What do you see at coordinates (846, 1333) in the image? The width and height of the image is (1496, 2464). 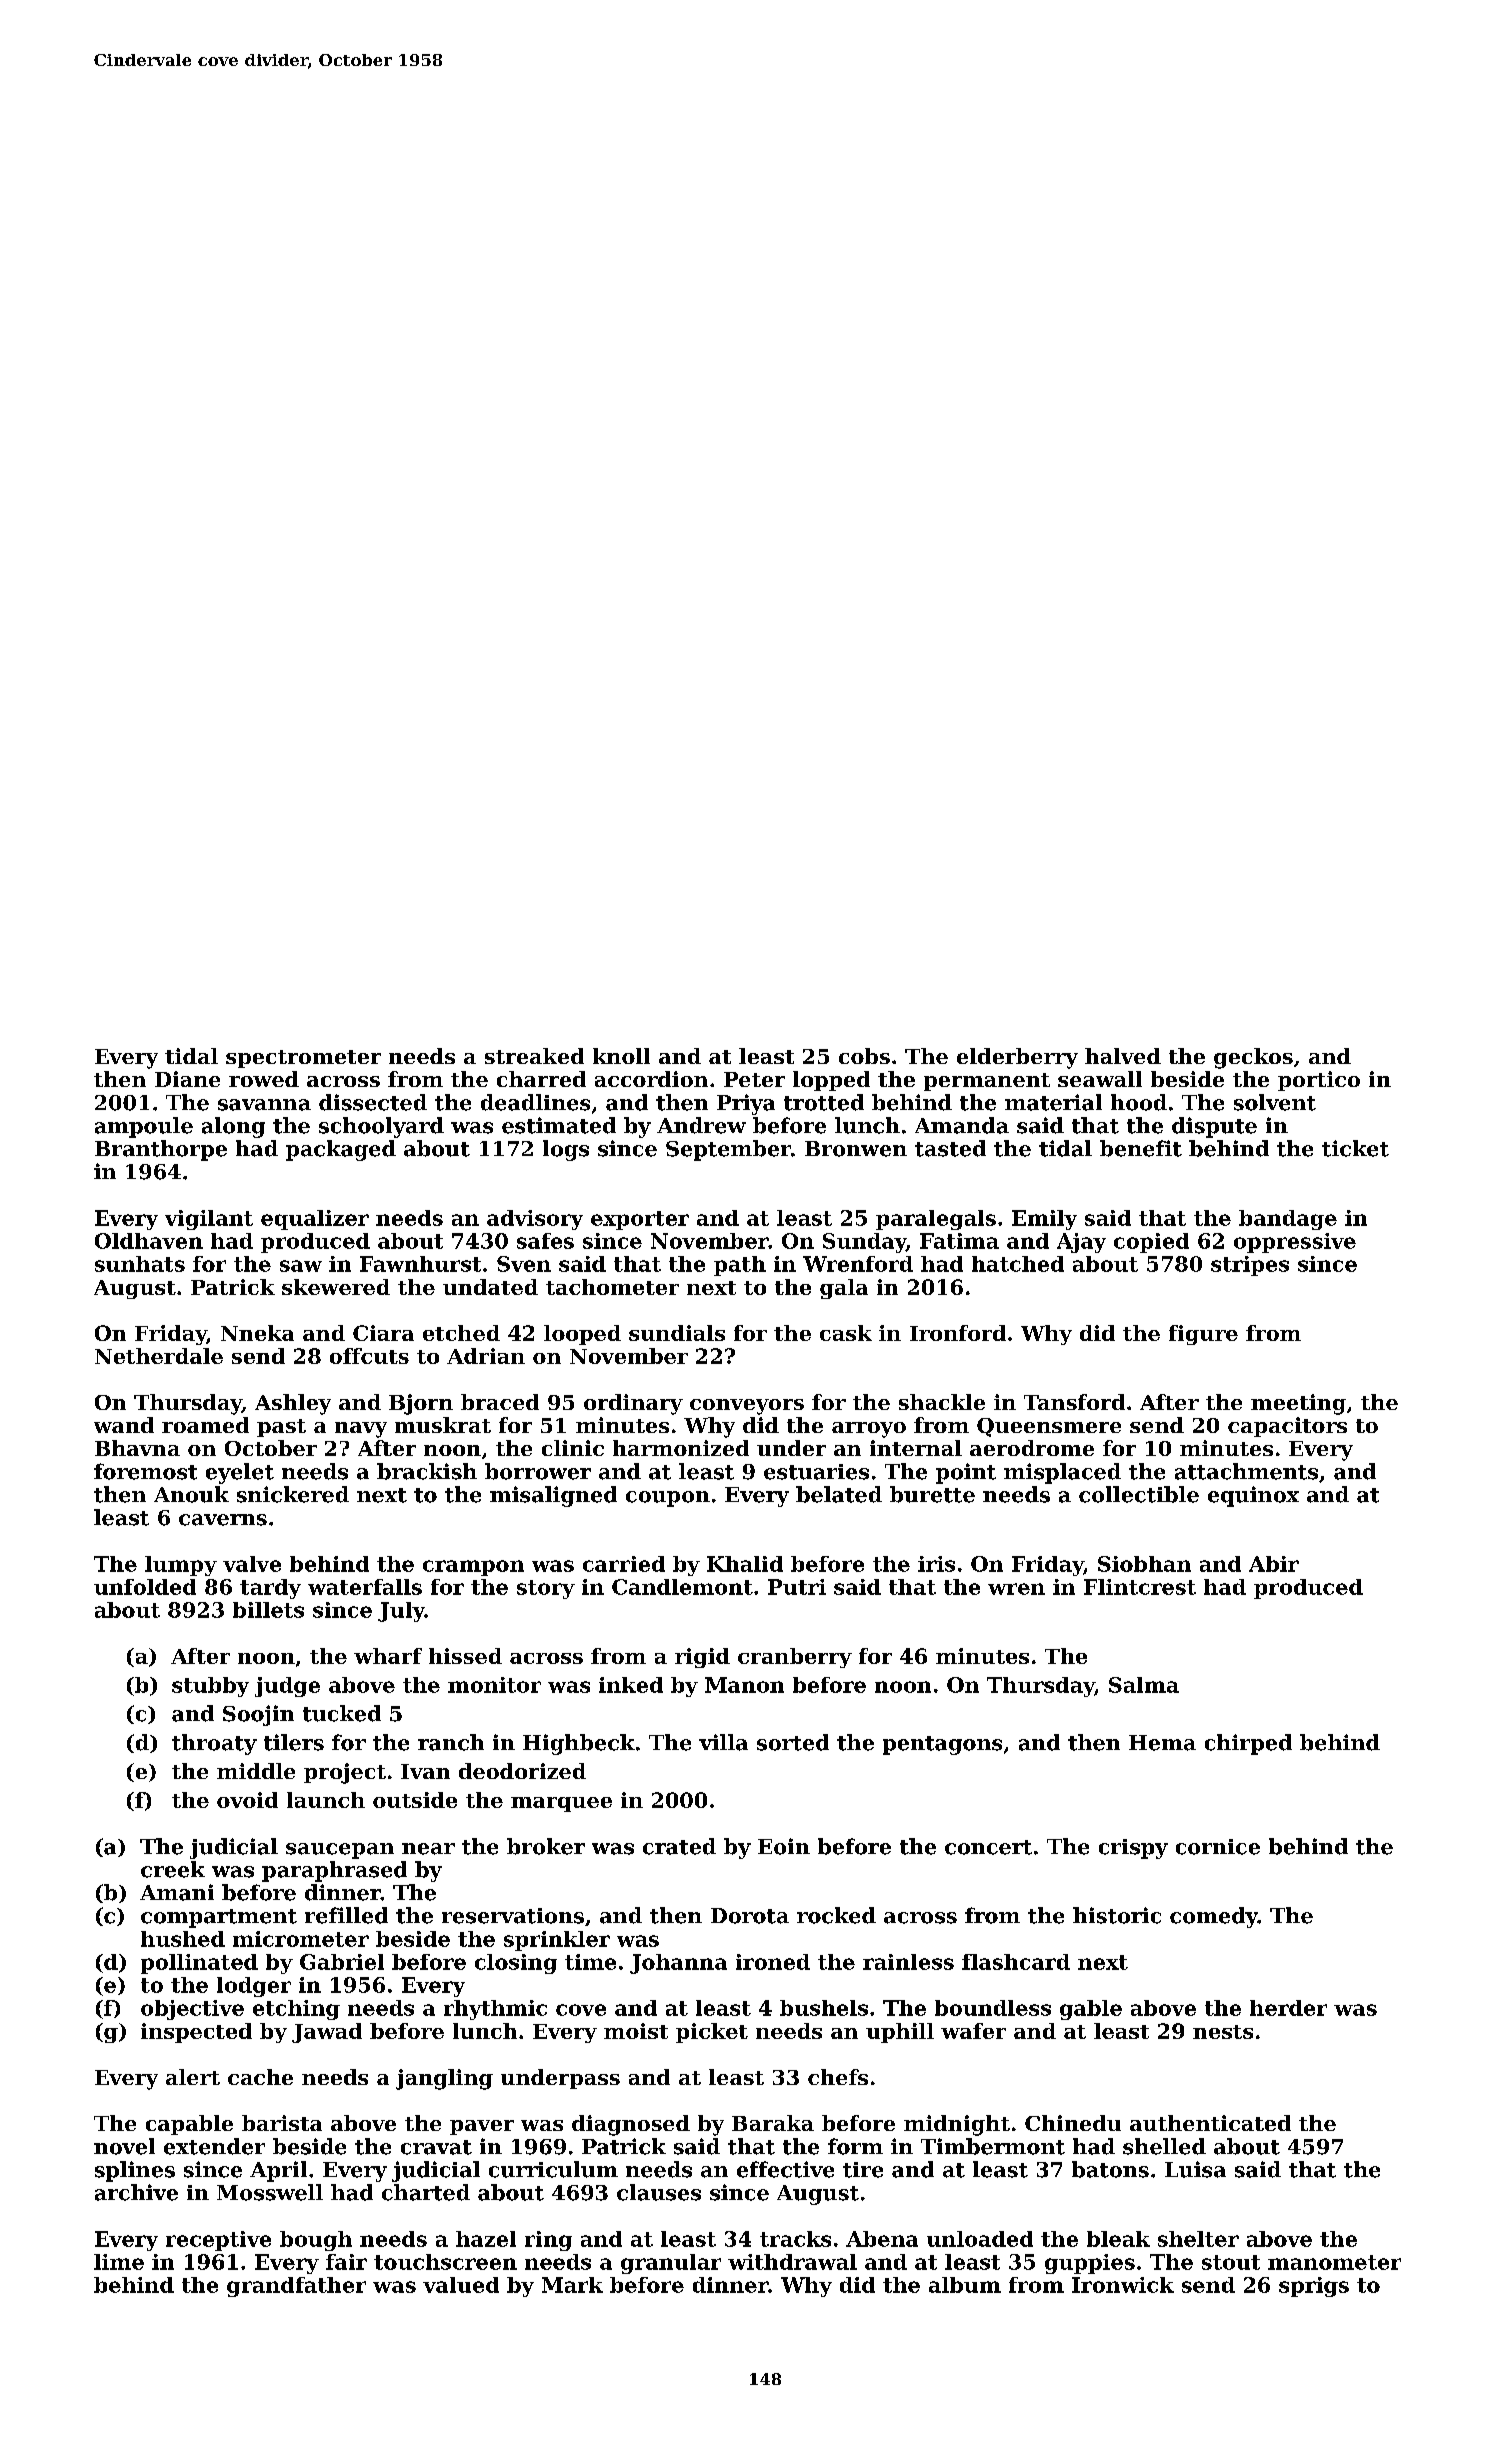 I see `cask` at bounding box center [846, 1333].
